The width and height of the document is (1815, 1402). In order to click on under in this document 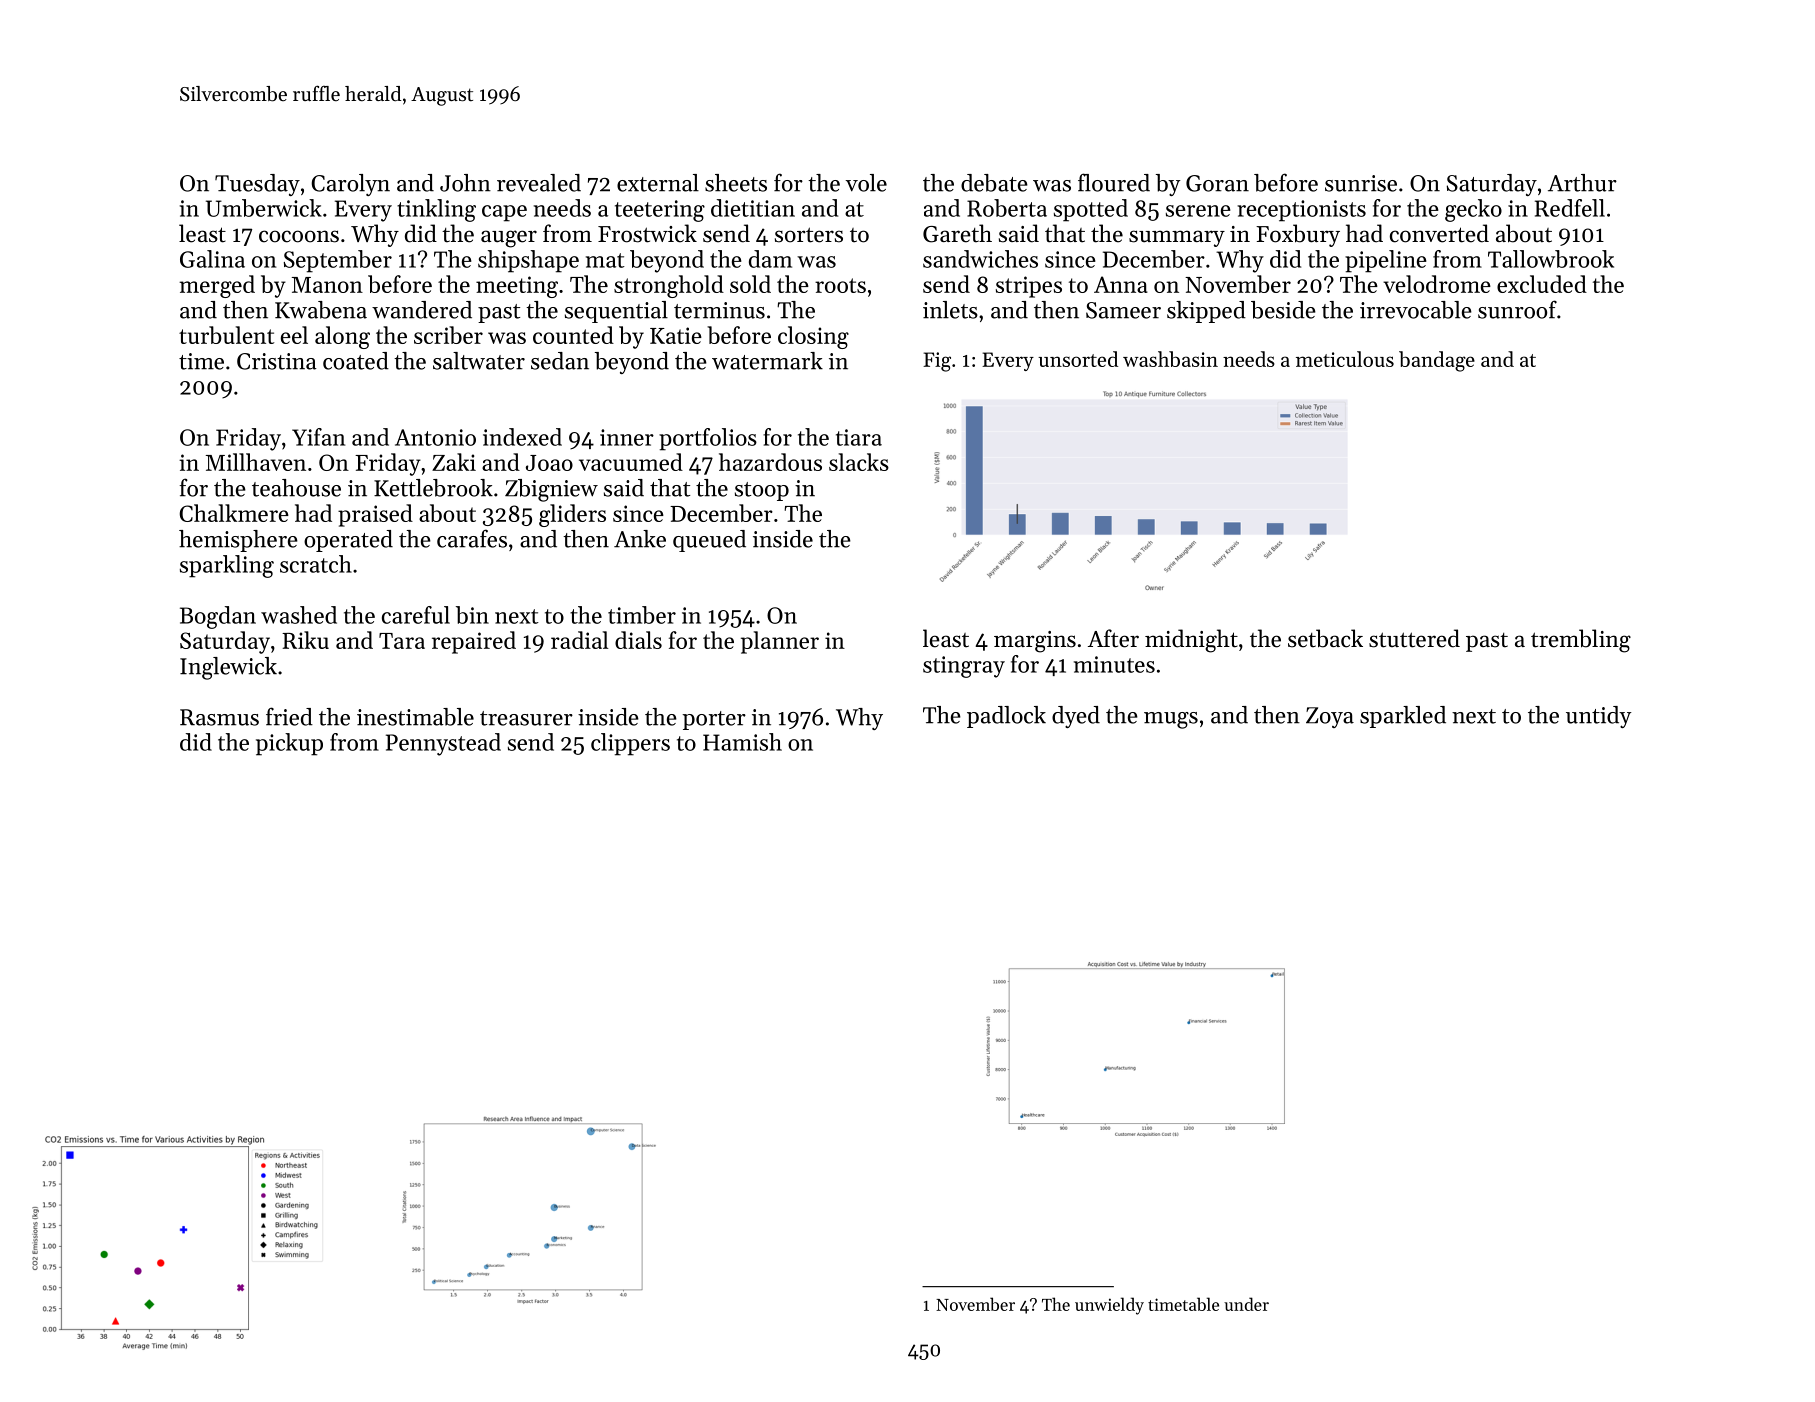, I will do `click(1246, 1304)`.
